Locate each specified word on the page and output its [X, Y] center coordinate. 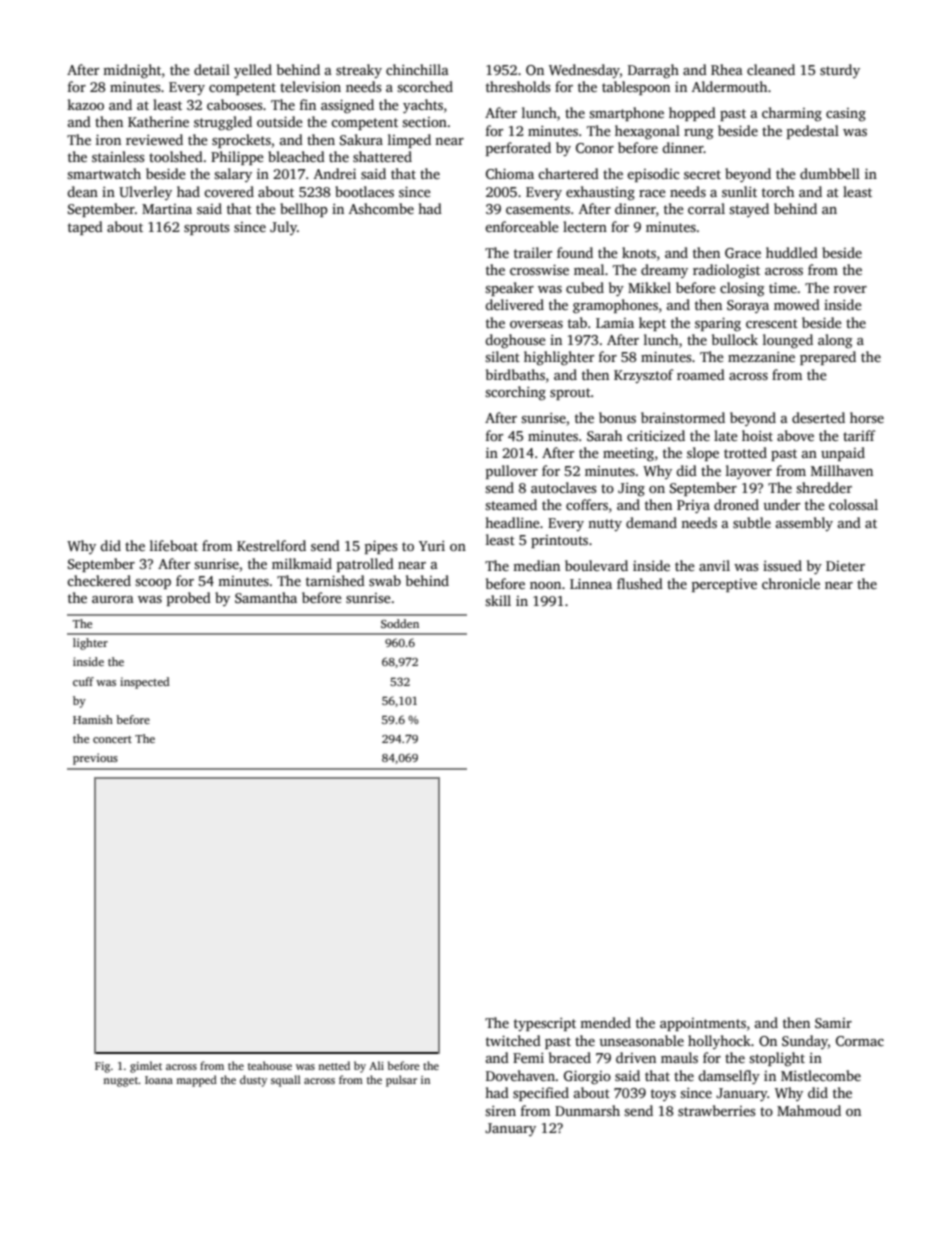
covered [229, 191]
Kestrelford [271, 545]
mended [605, 1022]
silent [502, 356]
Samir [833, 1023]
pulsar [401, 1081]
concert [112, 739]
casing [846, 115]
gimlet [146, 1067]
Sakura [361, 139]
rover [850, 289]
